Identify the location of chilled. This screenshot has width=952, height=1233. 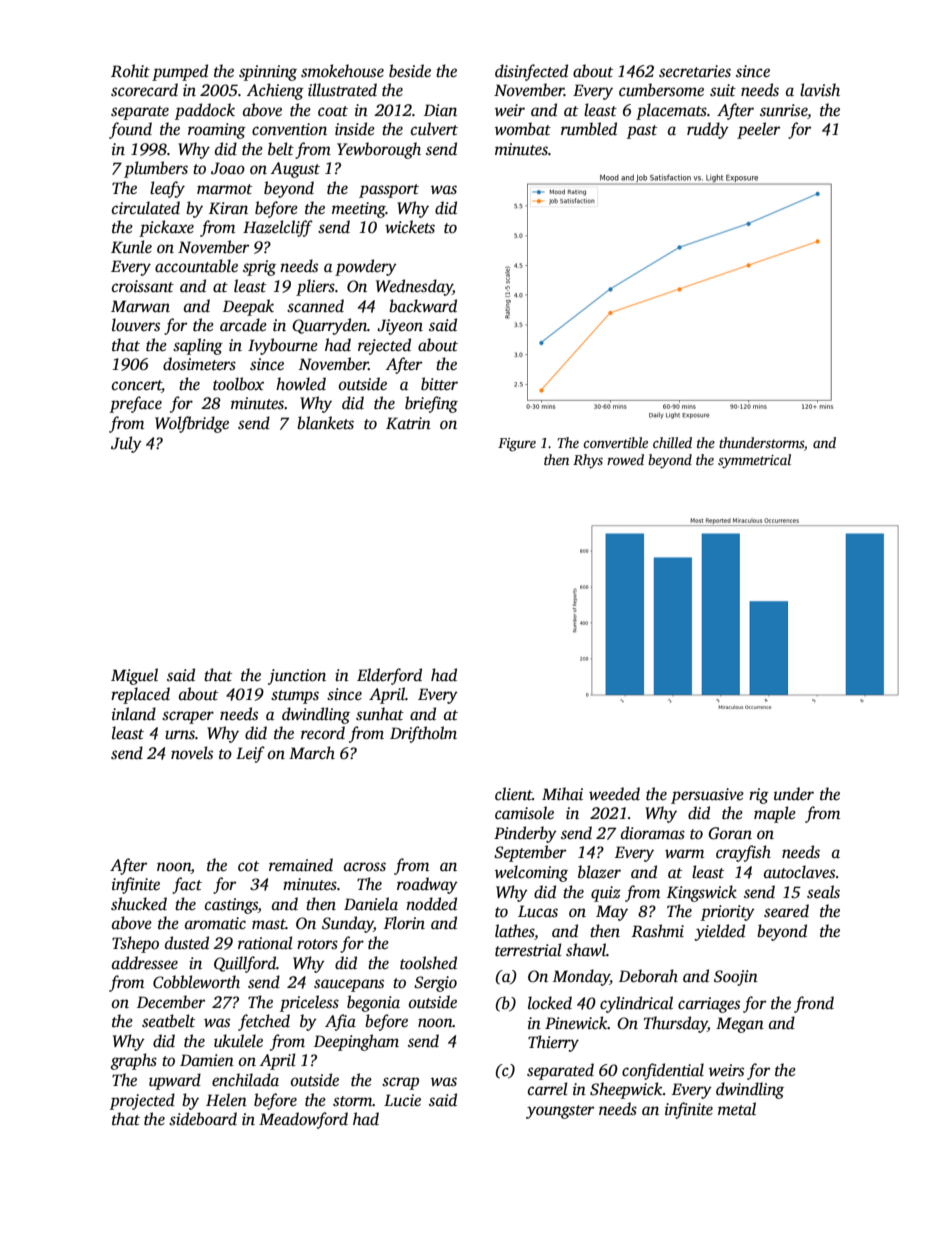
(672, 442).
